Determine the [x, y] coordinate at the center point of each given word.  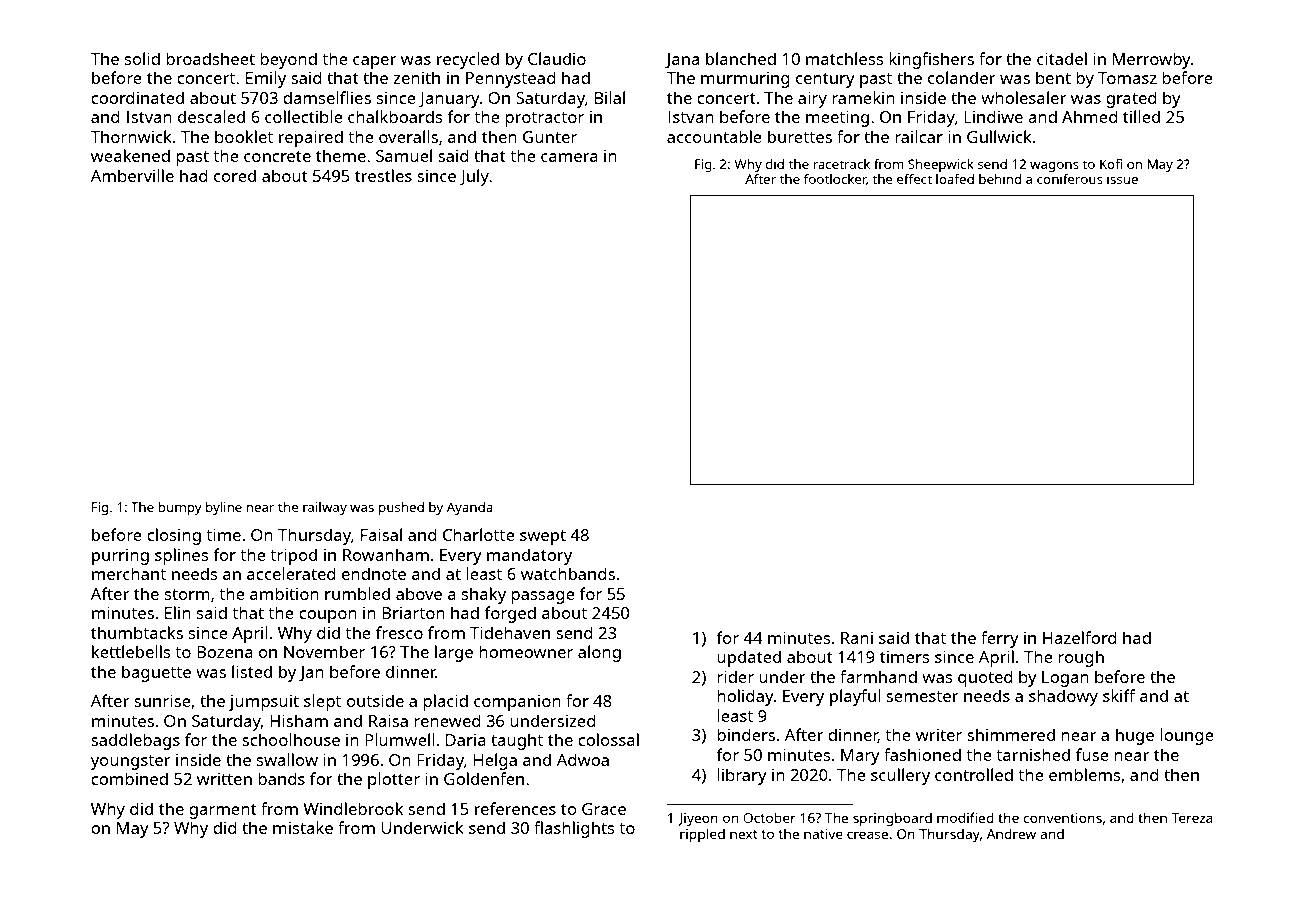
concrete [277, 156]
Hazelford [1080, 637]
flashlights [574, 829]
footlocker [835, 180]
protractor [544, 119]
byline [224, 508]
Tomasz [1127, 78]
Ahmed [1090, 116]
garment [223, 811]
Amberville [132, 175]
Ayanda [470, 508]
